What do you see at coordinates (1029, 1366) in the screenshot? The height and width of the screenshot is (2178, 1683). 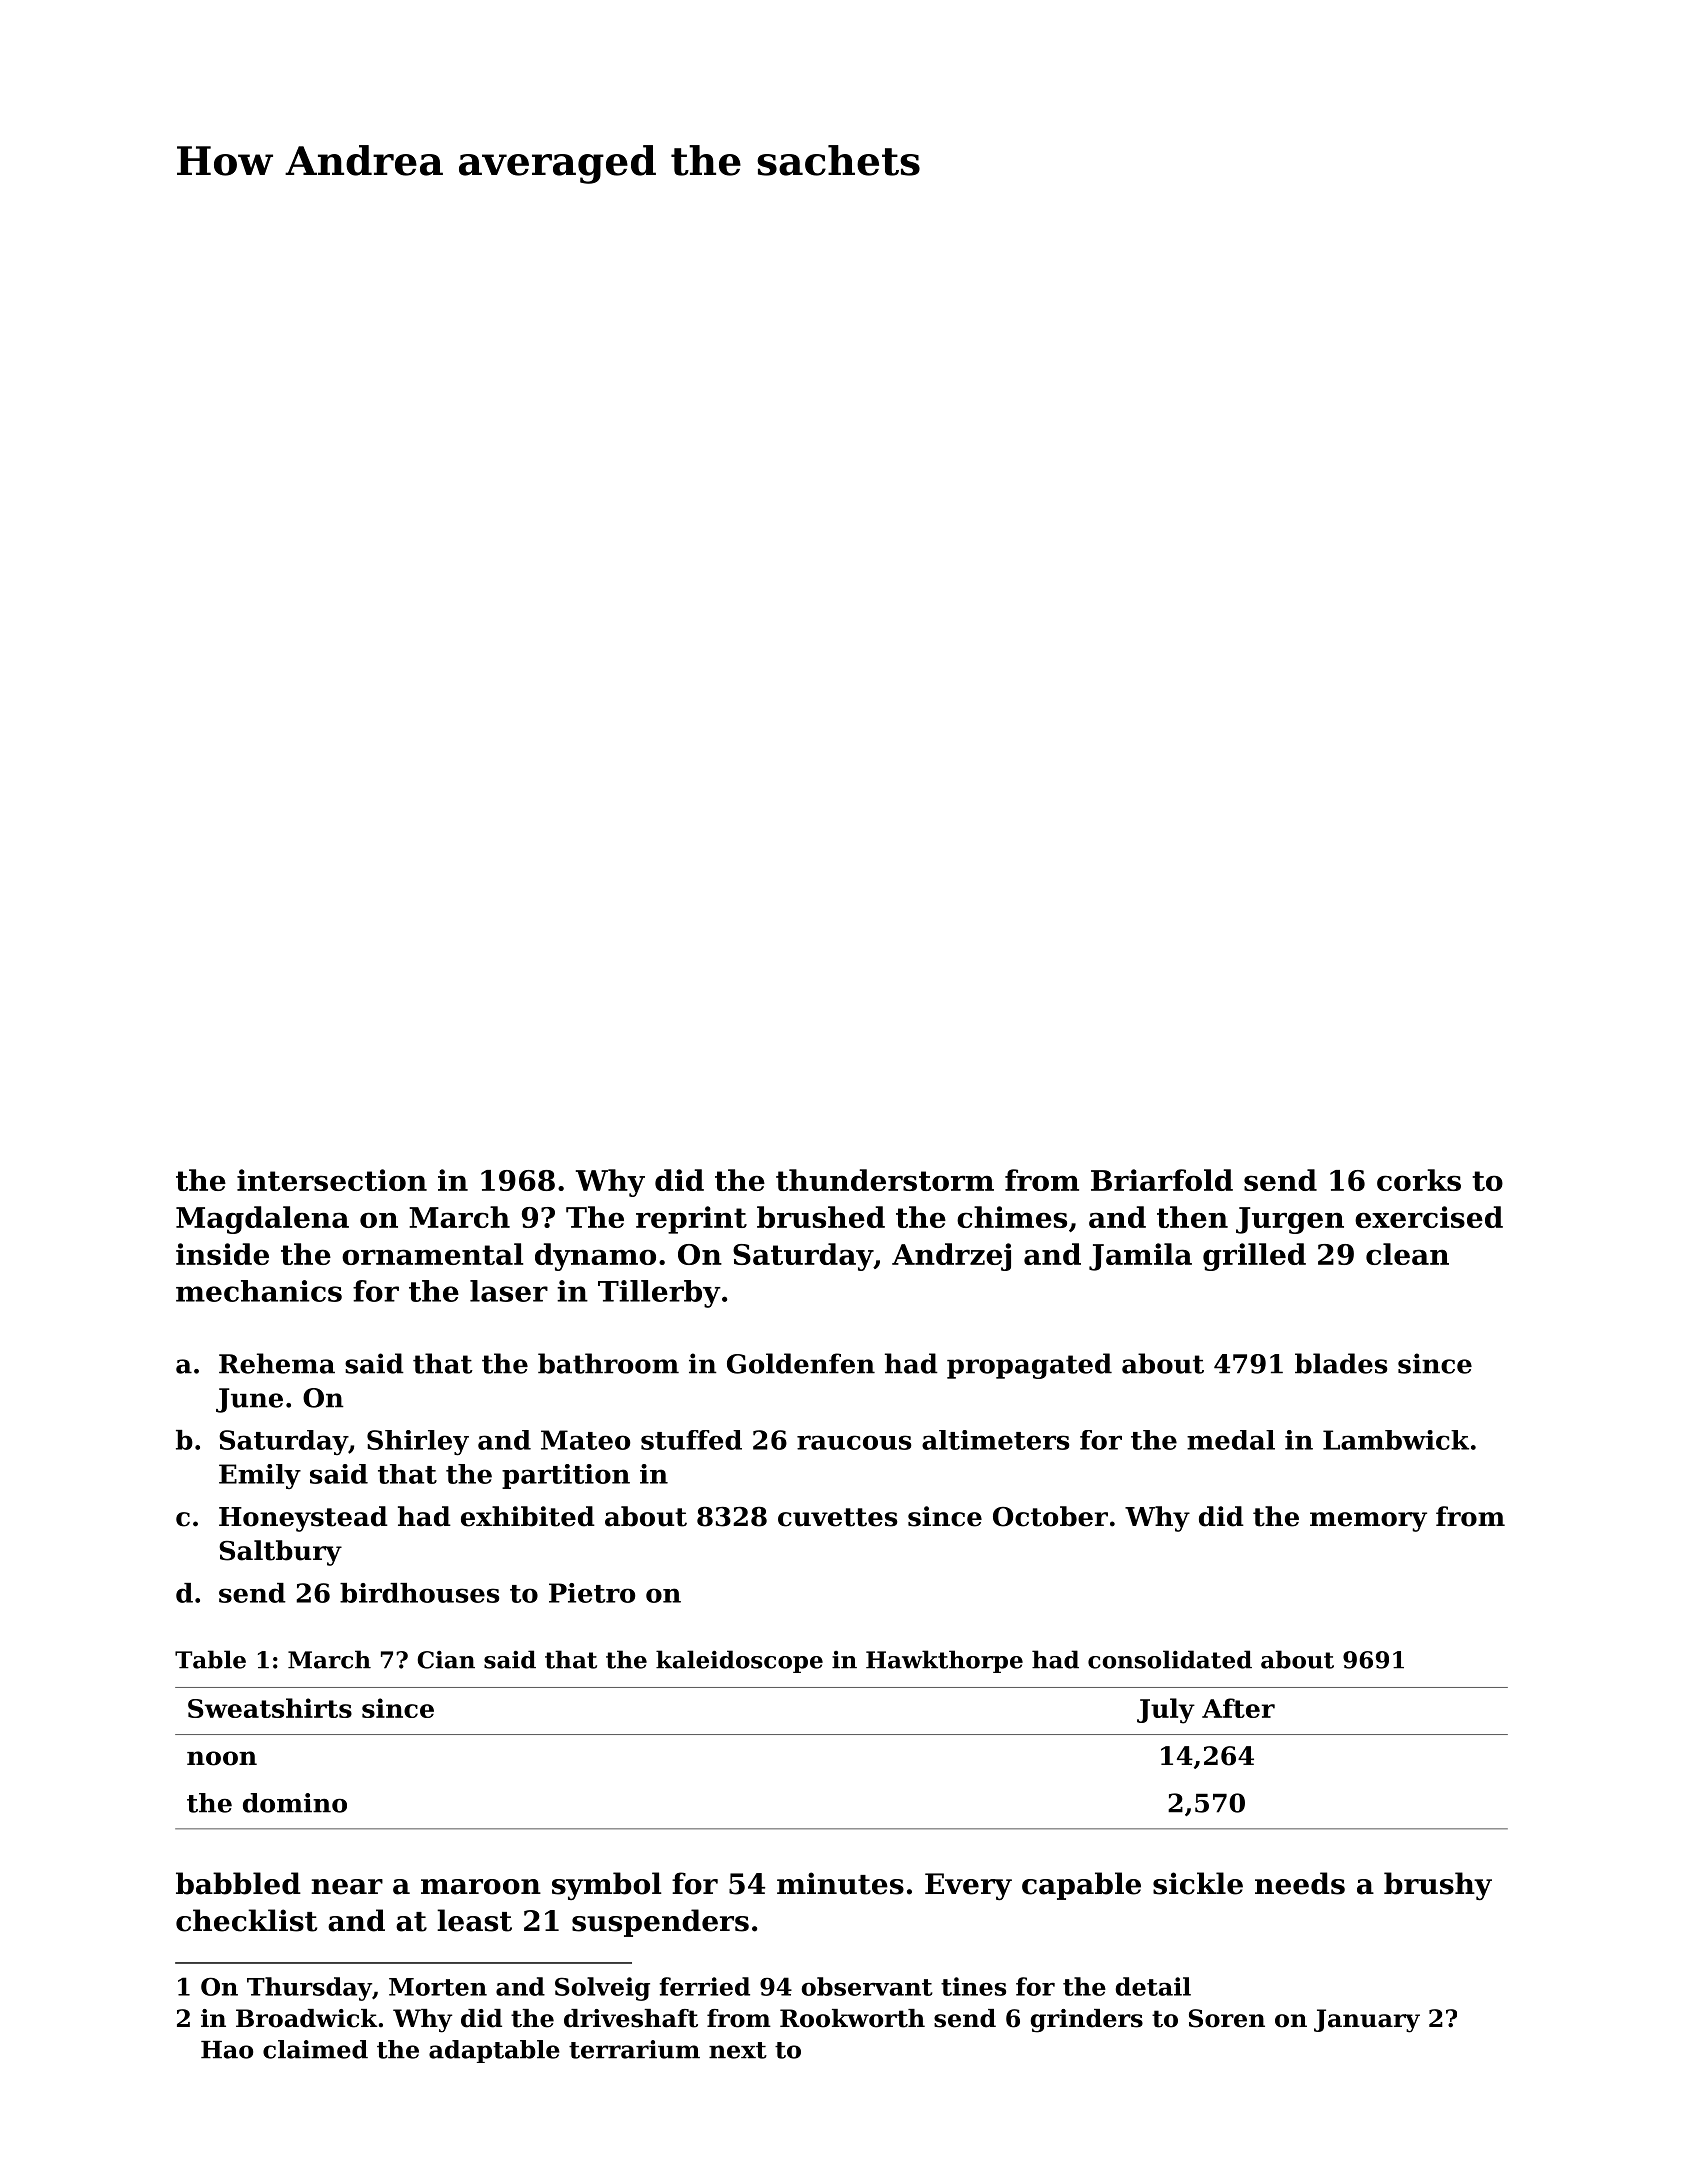 I see `propagated` at bounding box center [1029, 1366].
